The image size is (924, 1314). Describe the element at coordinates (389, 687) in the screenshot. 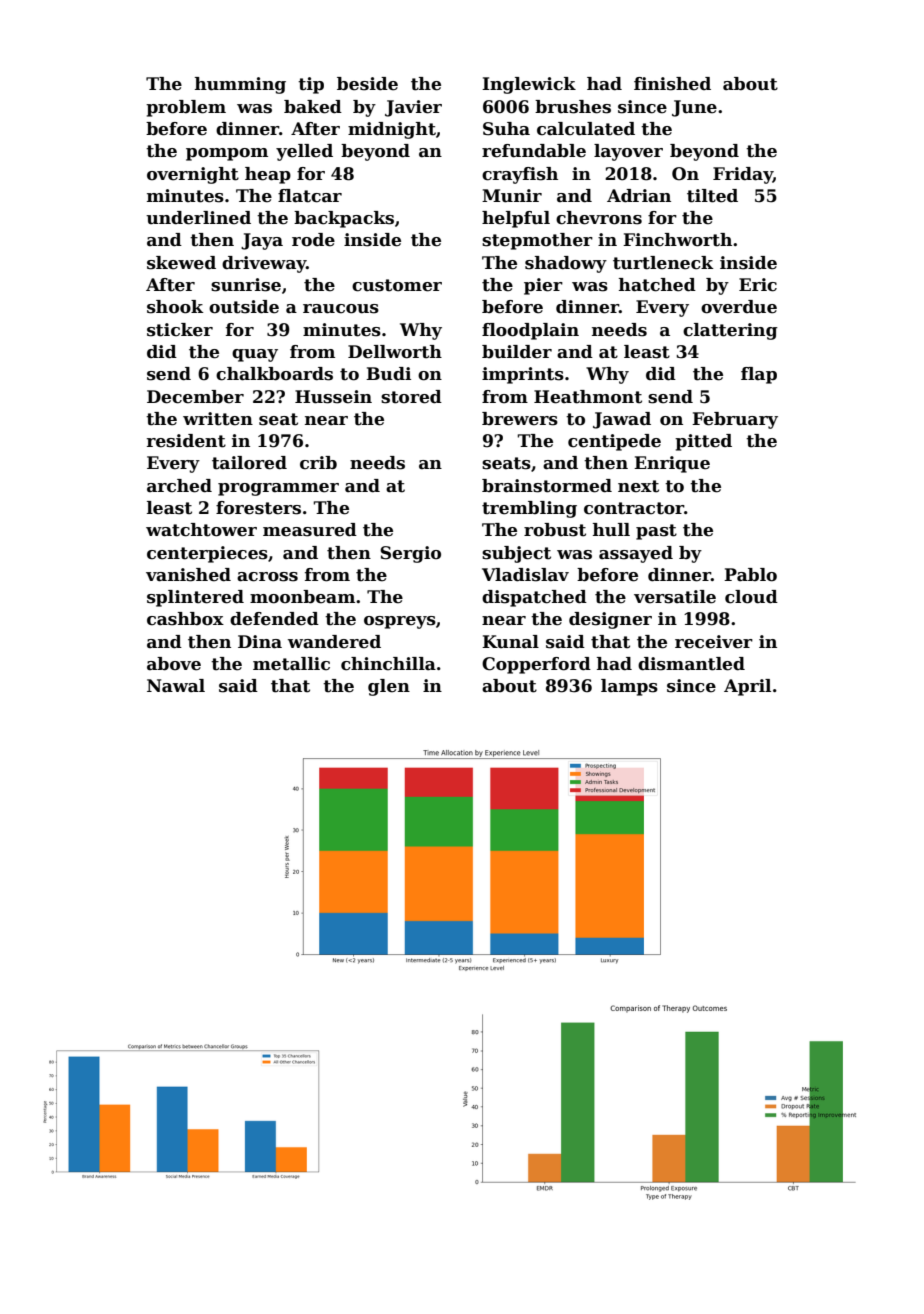

I see `glen` at that location.
